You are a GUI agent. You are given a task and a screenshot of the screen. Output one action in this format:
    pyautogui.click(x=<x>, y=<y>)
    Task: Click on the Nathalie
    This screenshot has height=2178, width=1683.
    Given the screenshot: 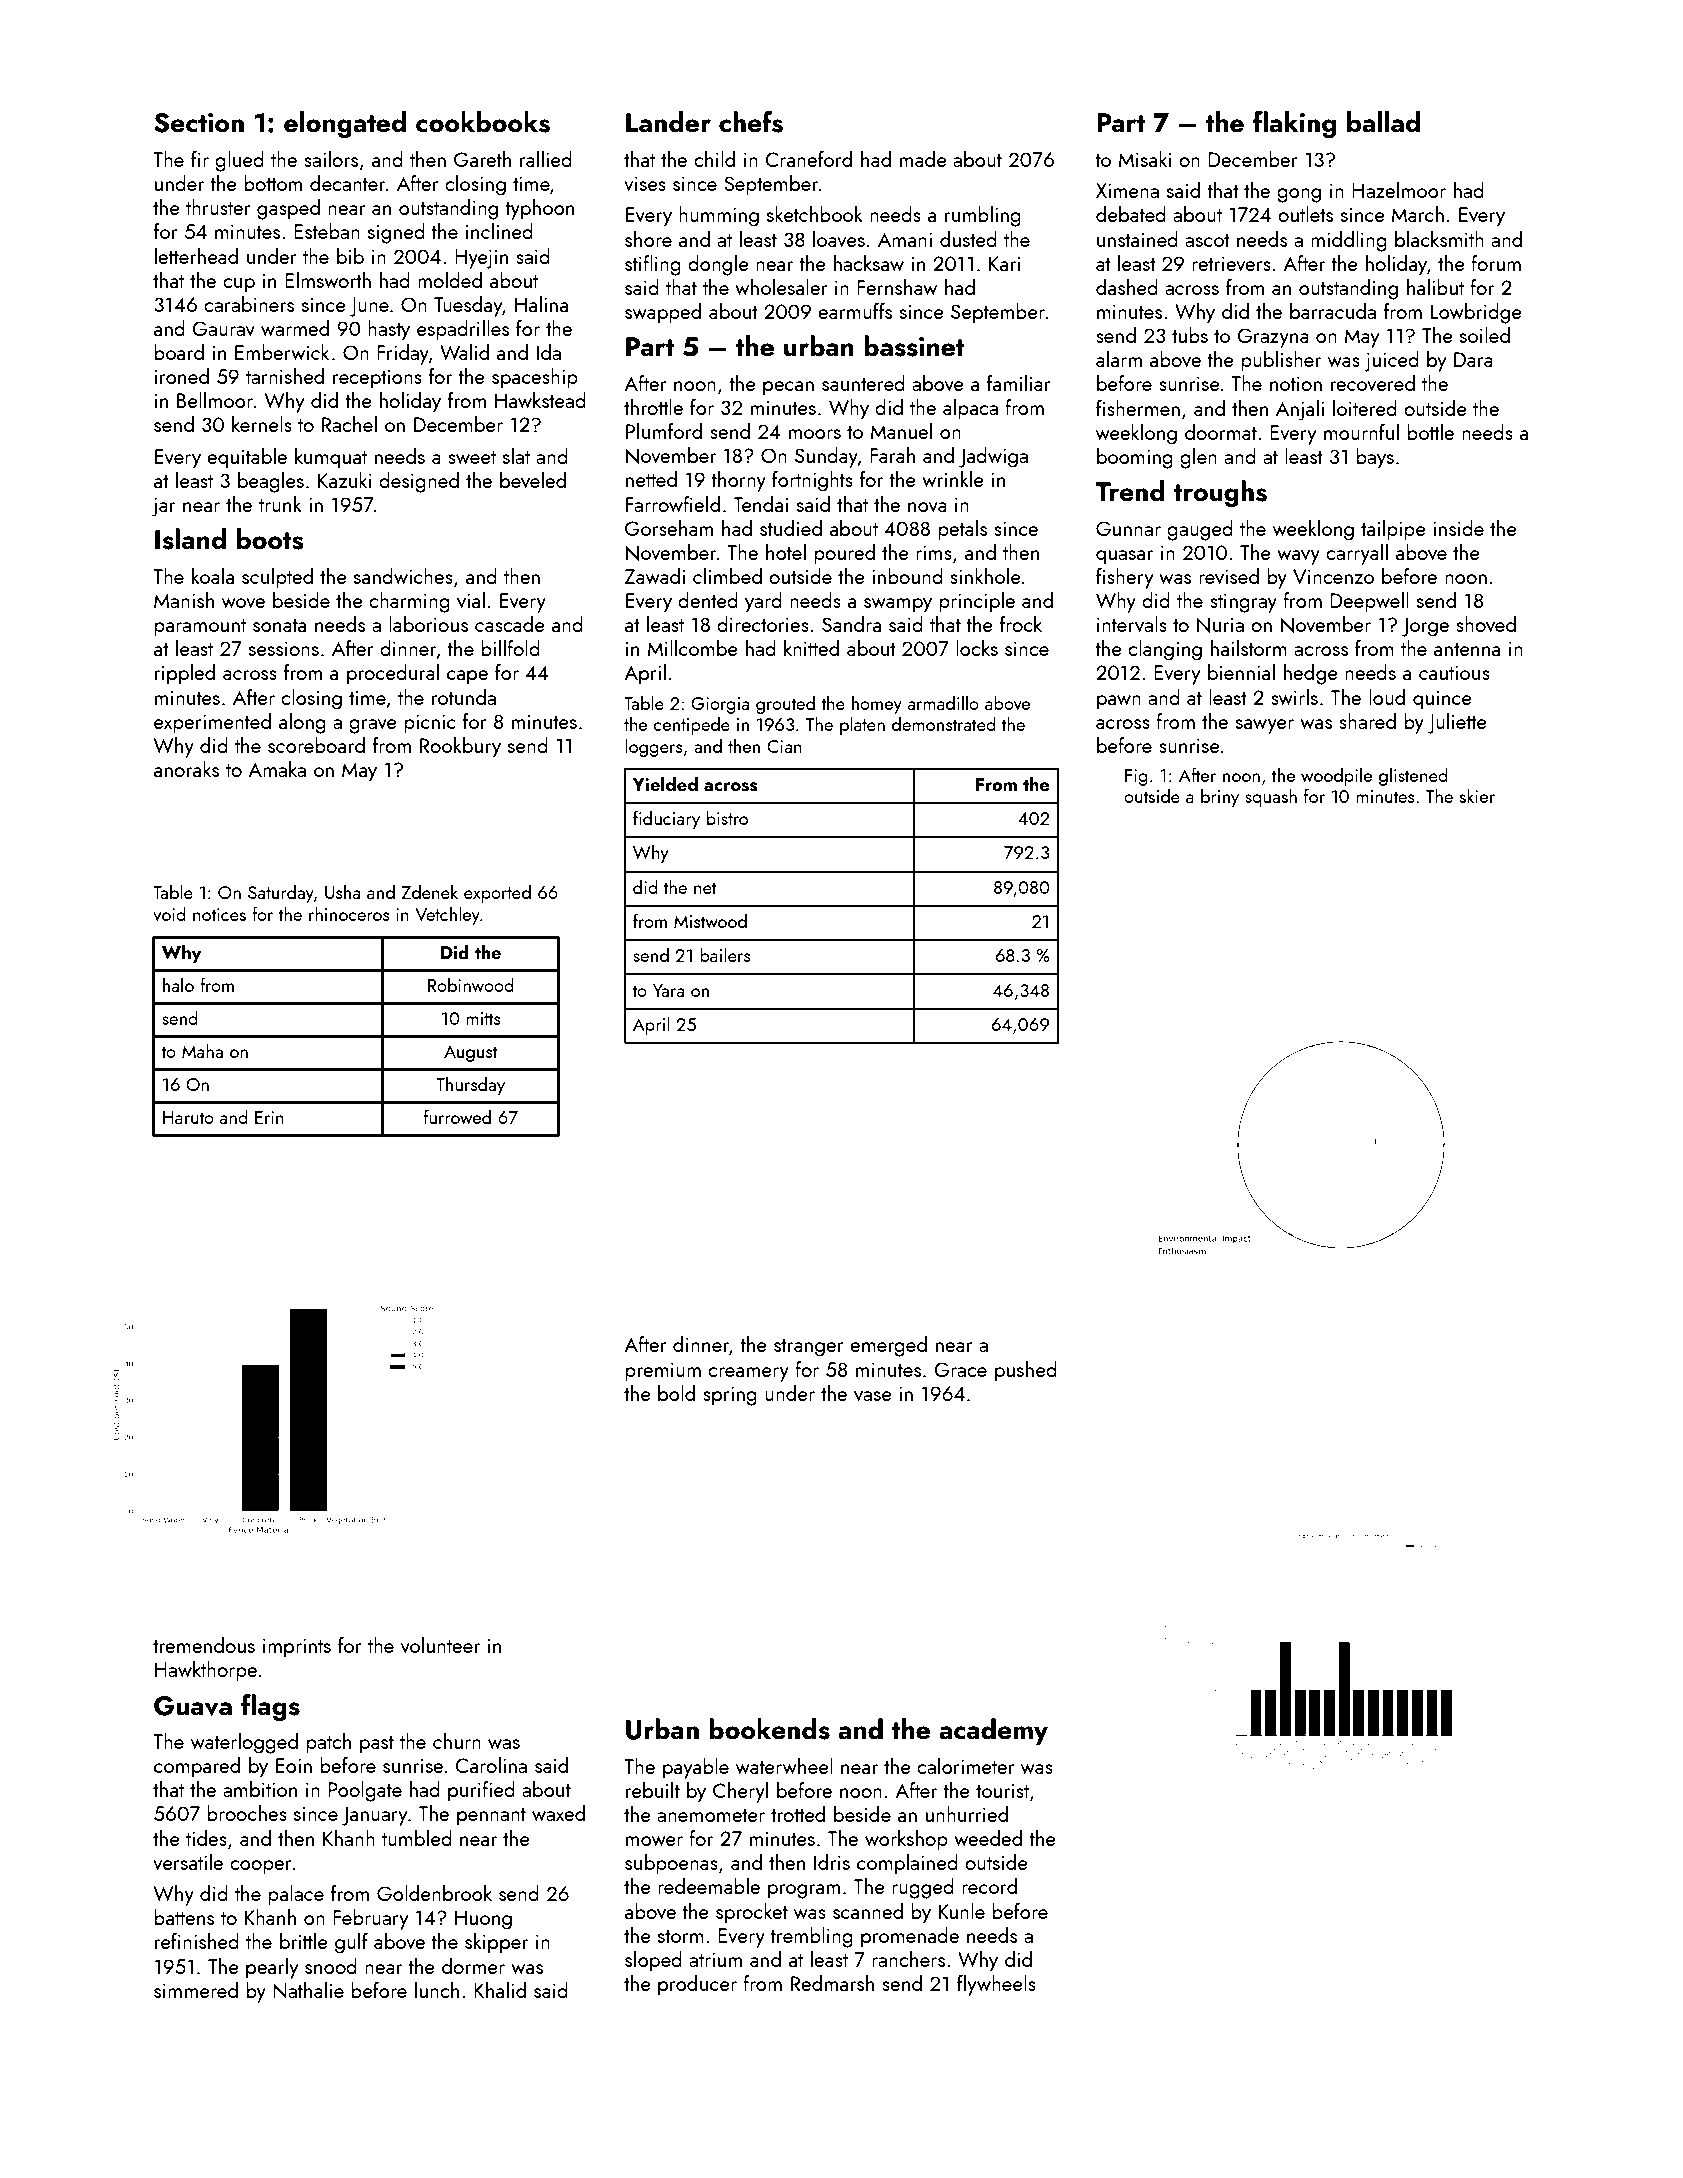 What is the action you would take?
    pyautogui.click(x=308, y=1990)
